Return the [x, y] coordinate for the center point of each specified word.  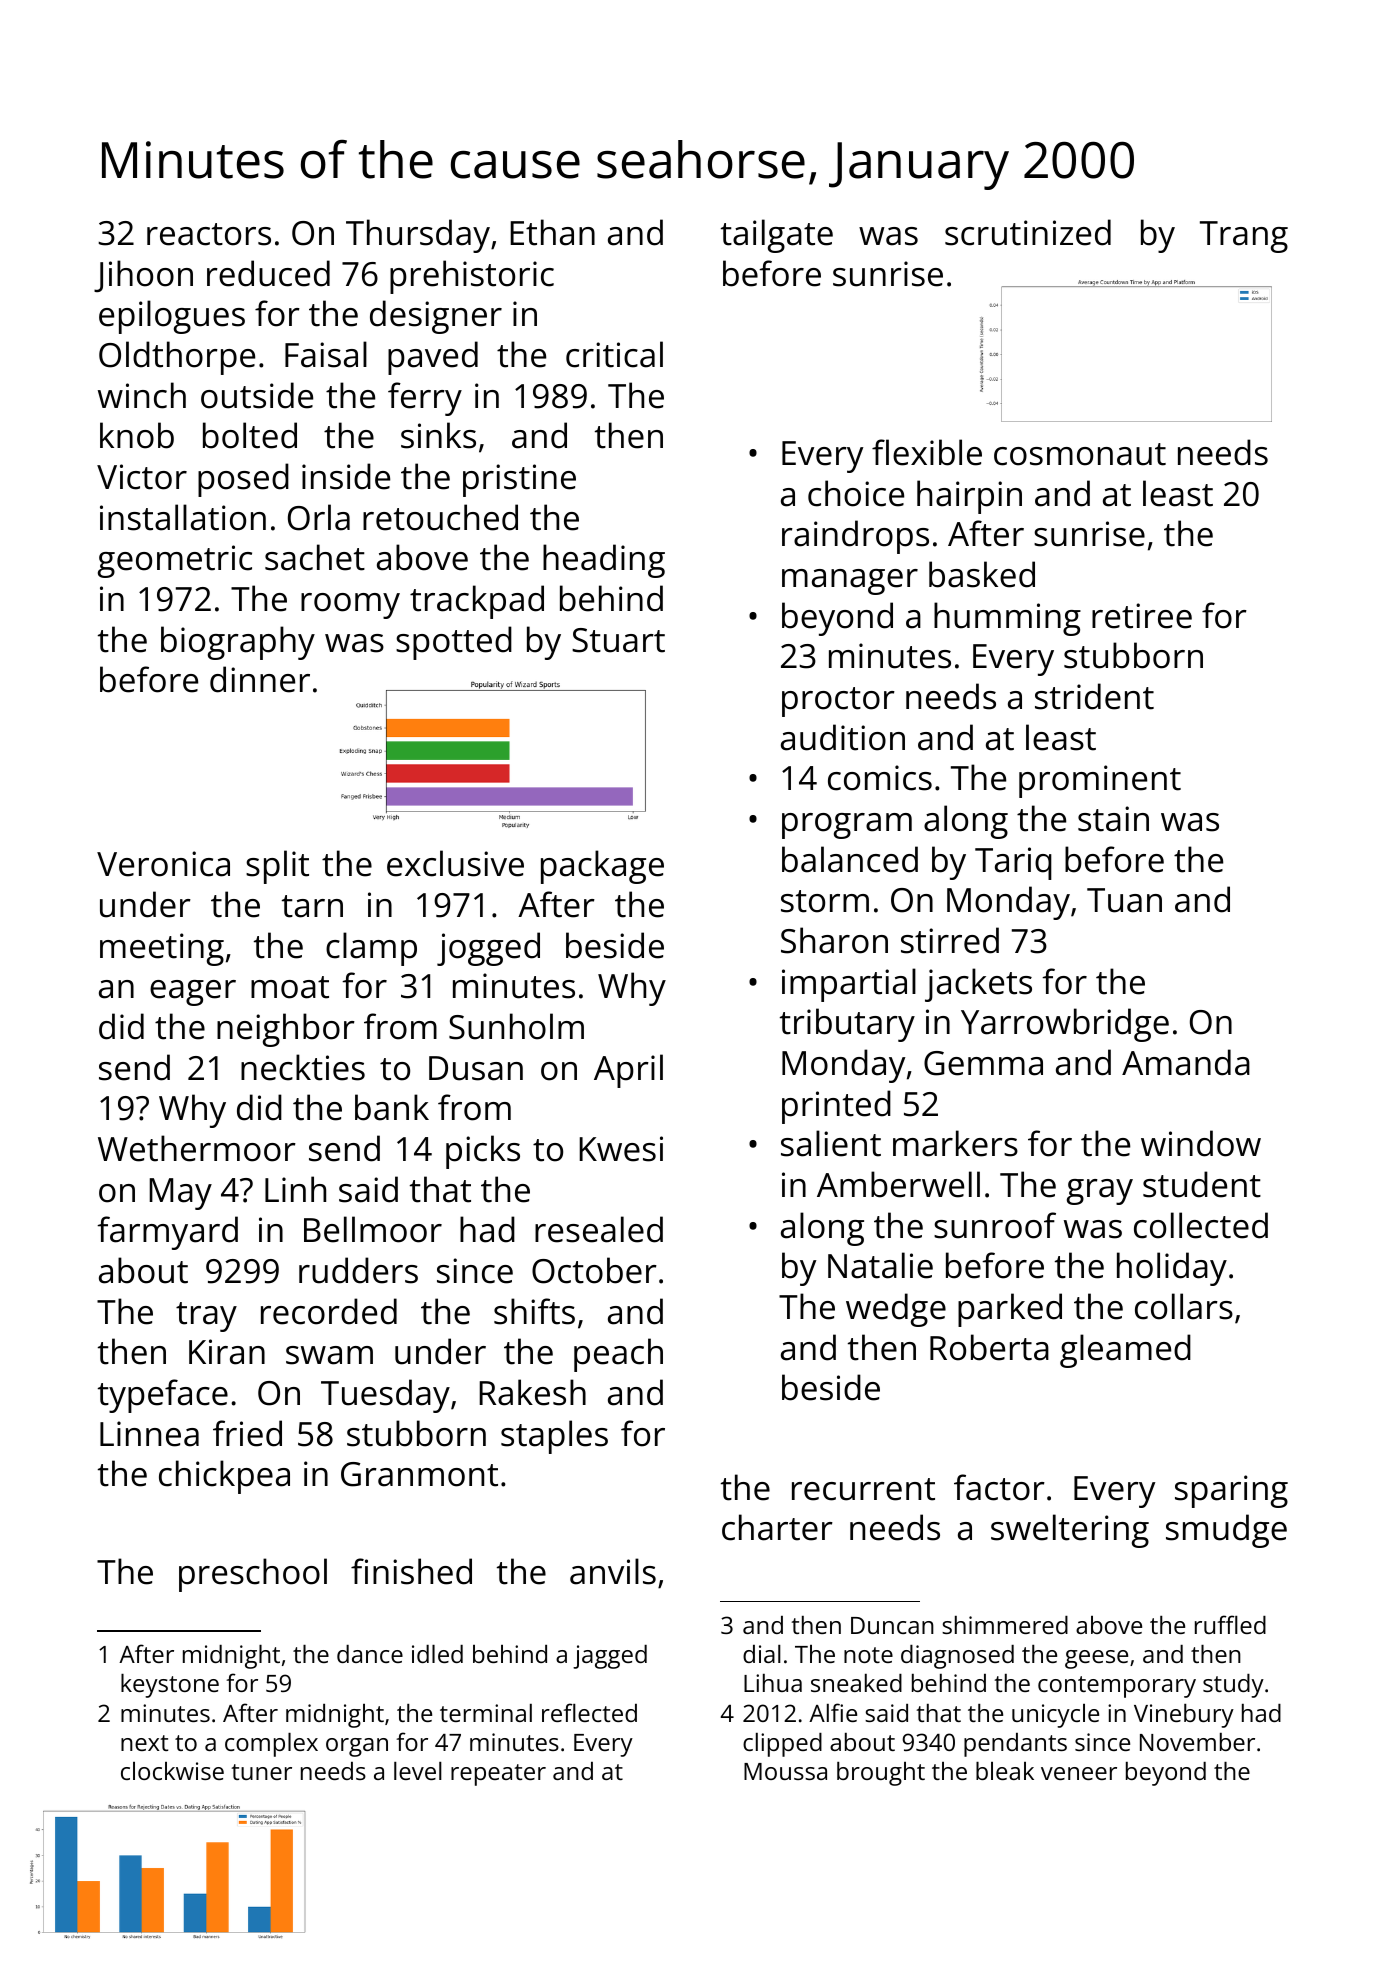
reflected [589, 1712]
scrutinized [1028, 232]
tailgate [777, 236]
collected [1201, 1225]
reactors [209, 234]
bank [392, 1107]
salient [831, 1143]
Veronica [163, 864]
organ [357, 1747]
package [602, 867]
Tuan [1124, 900]
